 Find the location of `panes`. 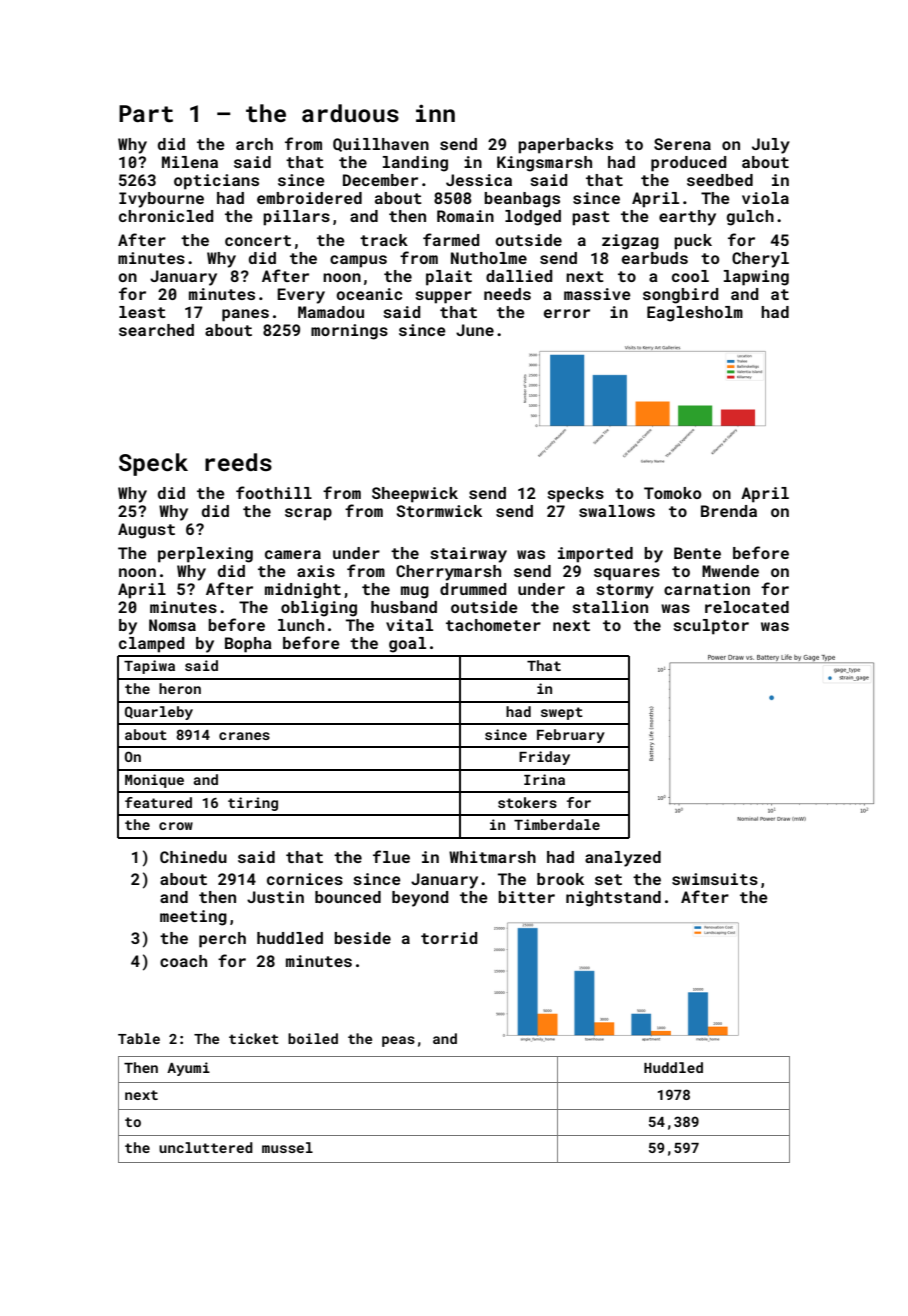

panes is located at coordinates (245, 315).
